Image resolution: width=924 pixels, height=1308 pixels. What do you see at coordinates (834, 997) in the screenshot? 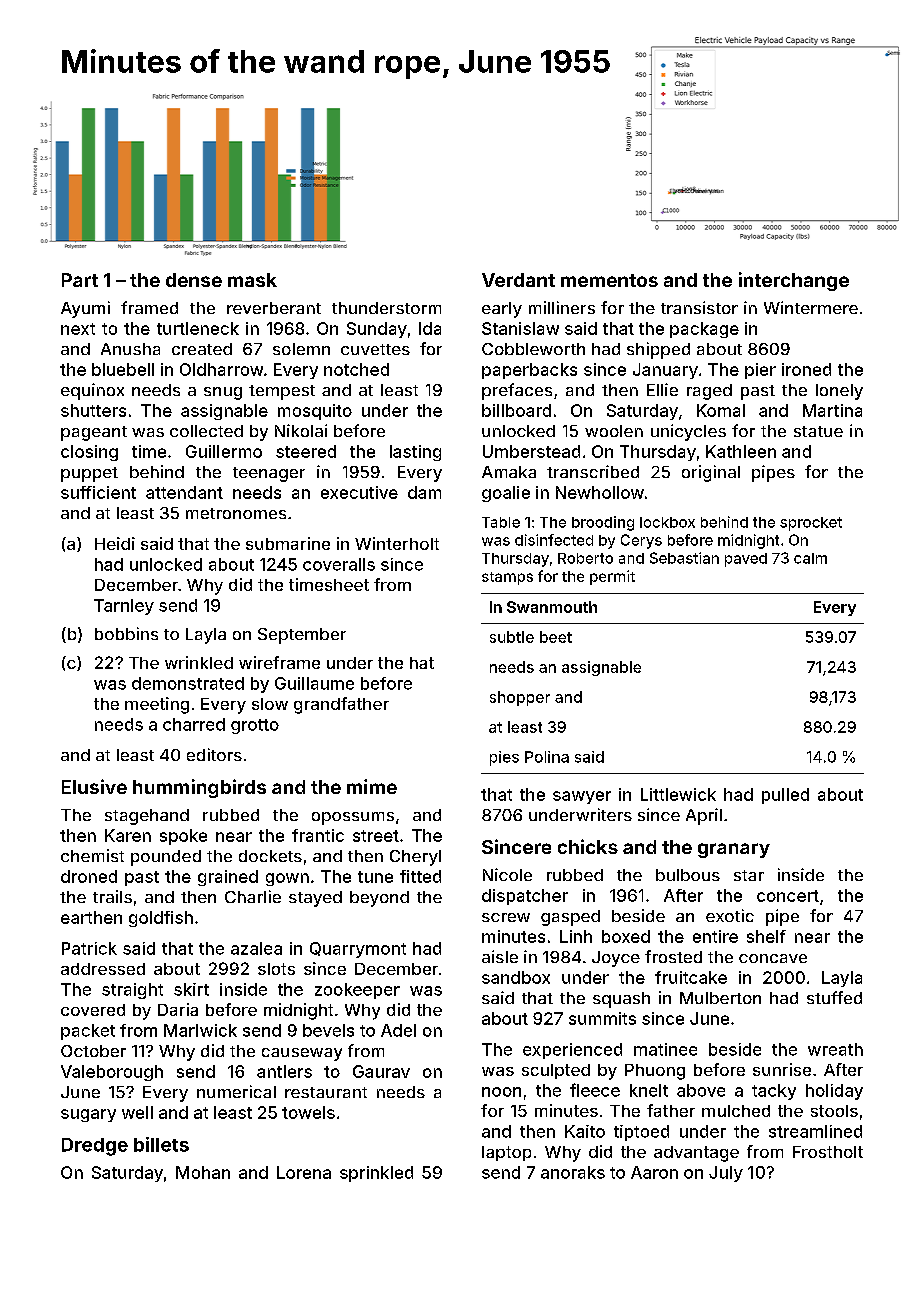
I see `stuffed` at bounding box center [834, 997].
